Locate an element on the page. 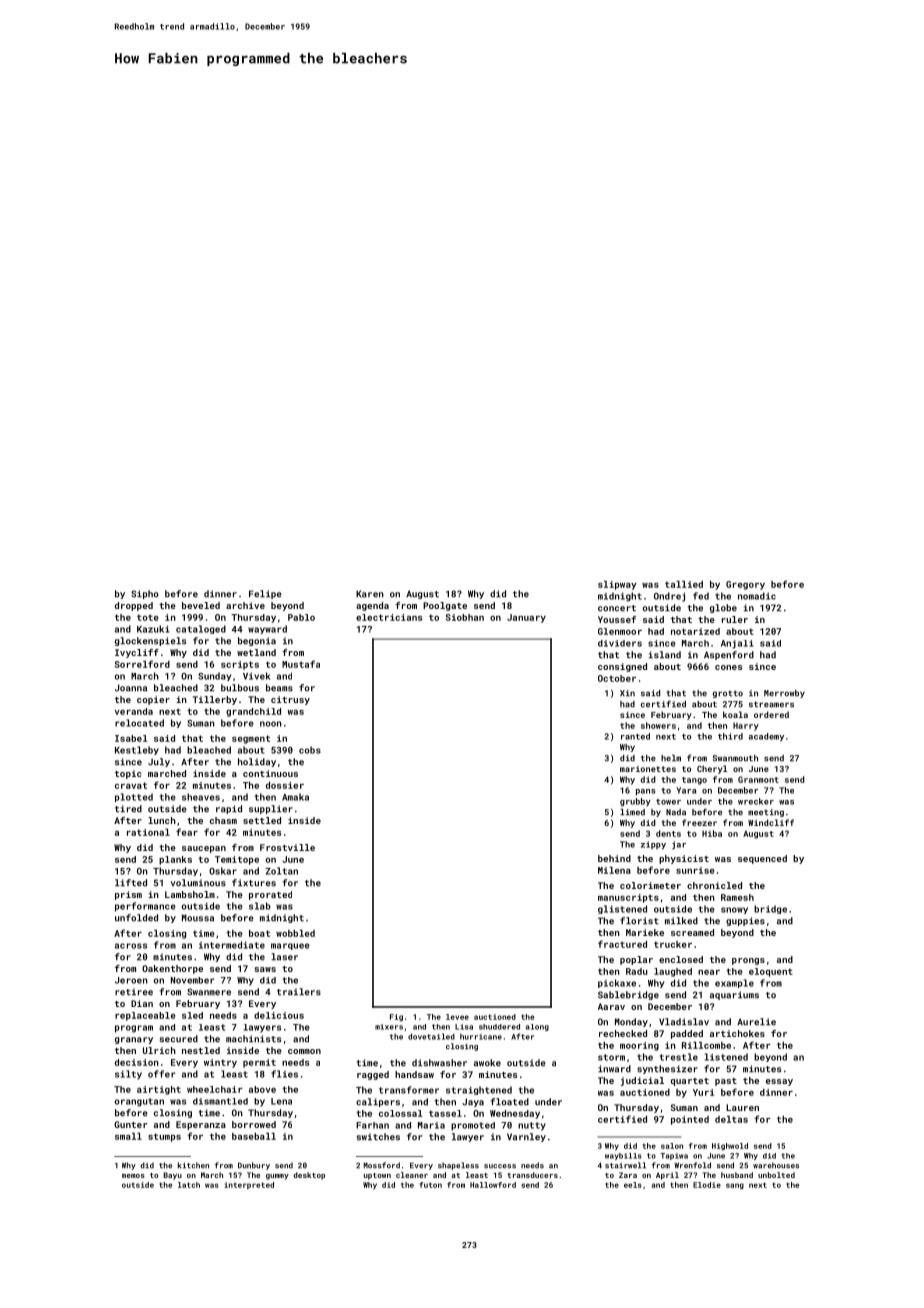 The image size is (924, 1308). memos is located at coordinates (133, 1176).
